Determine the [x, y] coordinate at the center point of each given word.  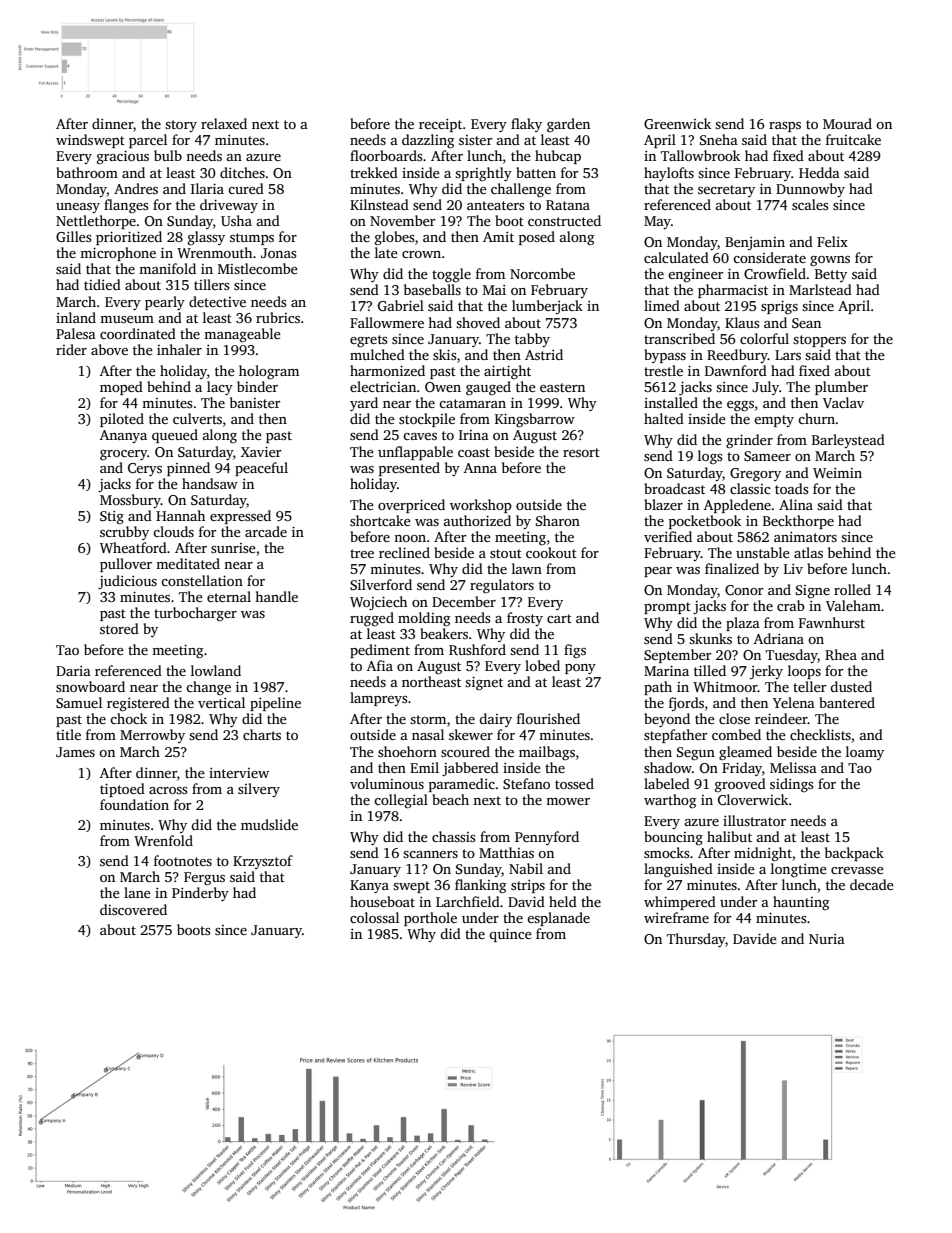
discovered [133, 909]
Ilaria [207, 188]
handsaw [210, 483]
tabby [532, 340]
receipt [440, 125]
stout [506, 553]
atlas [808, 552]
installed [671, 402]
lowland [216, 670]
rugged [372, 619]
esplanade [558, 919]
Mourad [847, 123]
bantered [847, 702]
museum [127, 319]
